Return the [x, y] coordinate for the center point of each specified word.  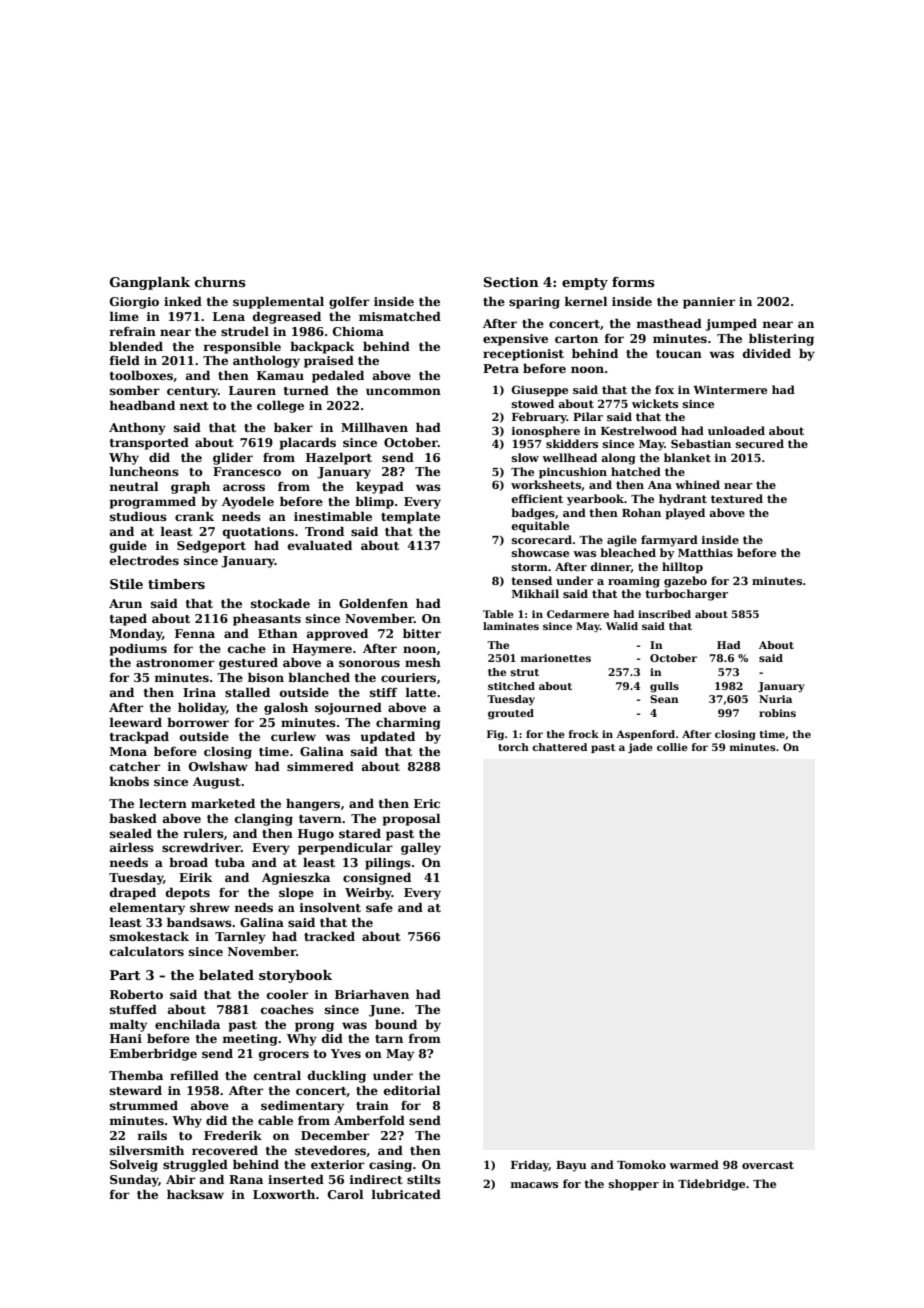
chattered [559, 747]
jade [640, 748]
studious [138, 516]
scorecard [542, 539]
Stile [126, 584]
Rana [246, 1179]
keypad [380, 487]
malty [128, 1025]
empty [585, 284]
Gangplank [150, 283]
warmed [694, 1164]
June [384, 1011]
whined [697, 484]
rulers [204, 833]
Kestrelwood [639, 430]
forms [633, 282]
